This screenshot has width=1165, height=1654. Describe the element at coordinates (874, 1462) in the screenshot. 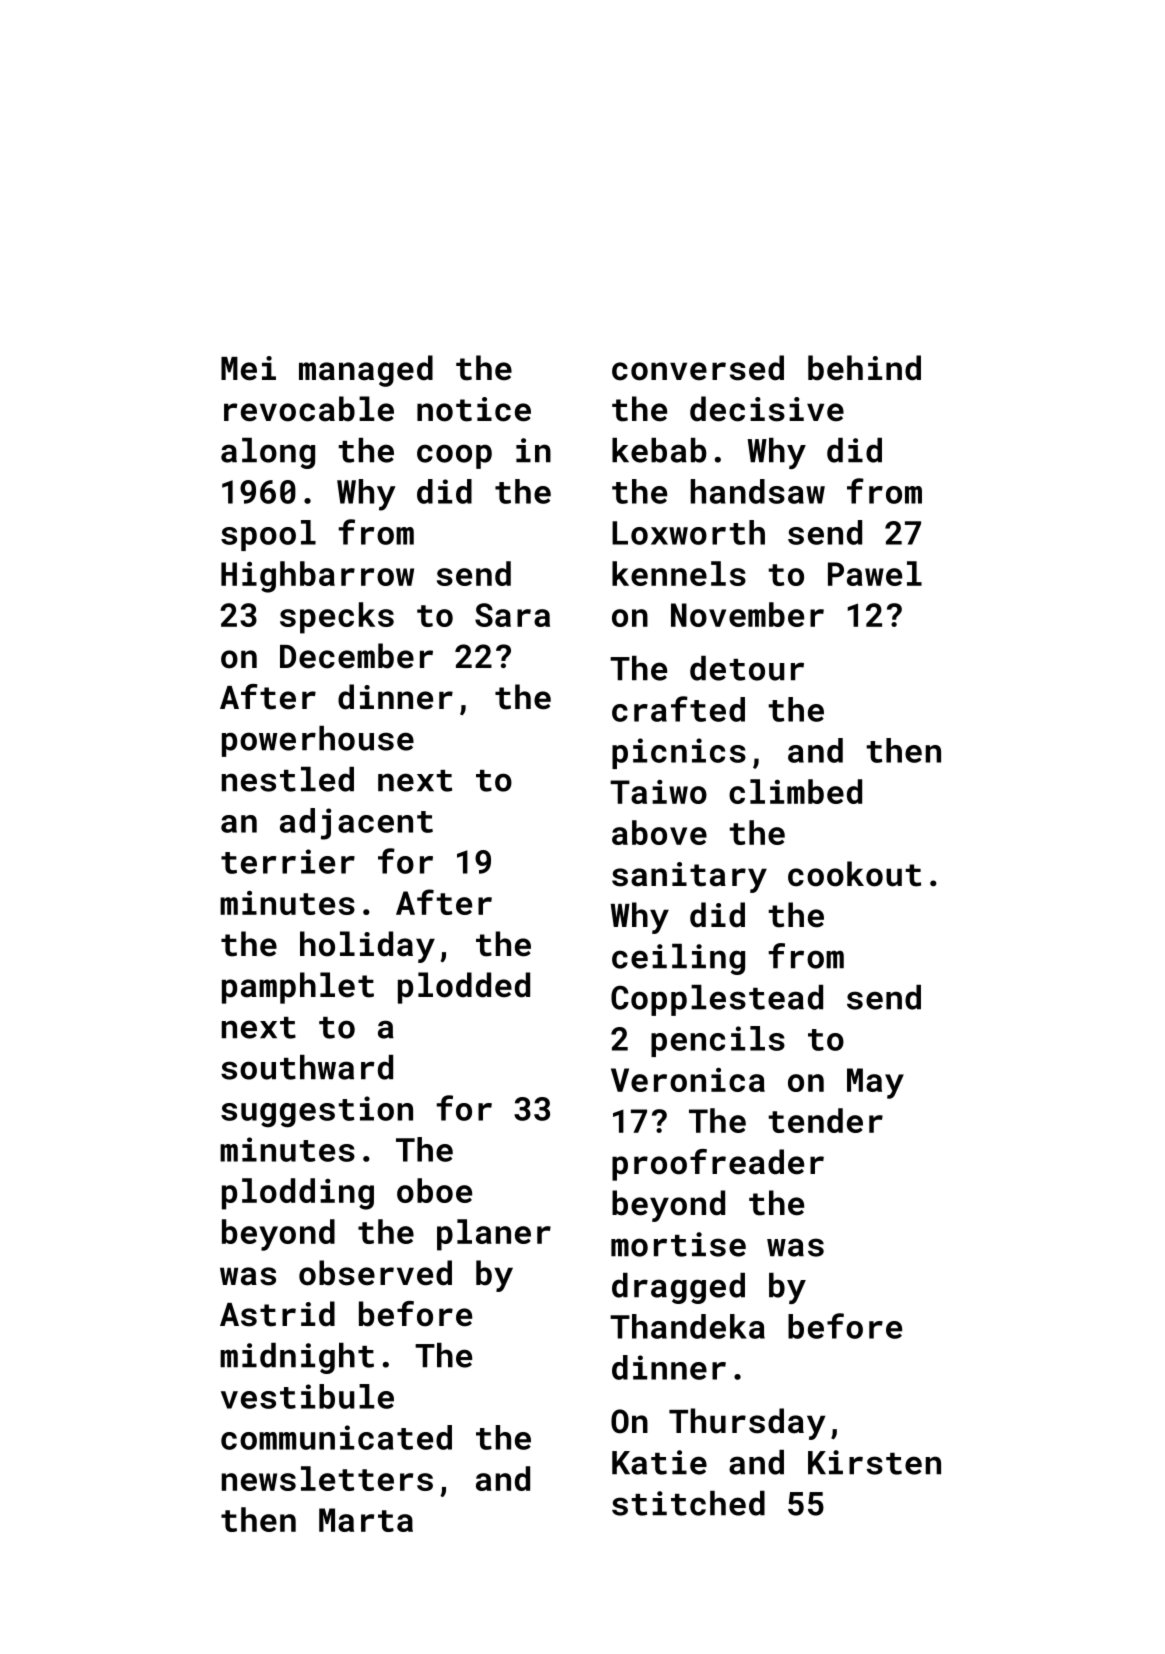

I see `Kirsten` at that location.
